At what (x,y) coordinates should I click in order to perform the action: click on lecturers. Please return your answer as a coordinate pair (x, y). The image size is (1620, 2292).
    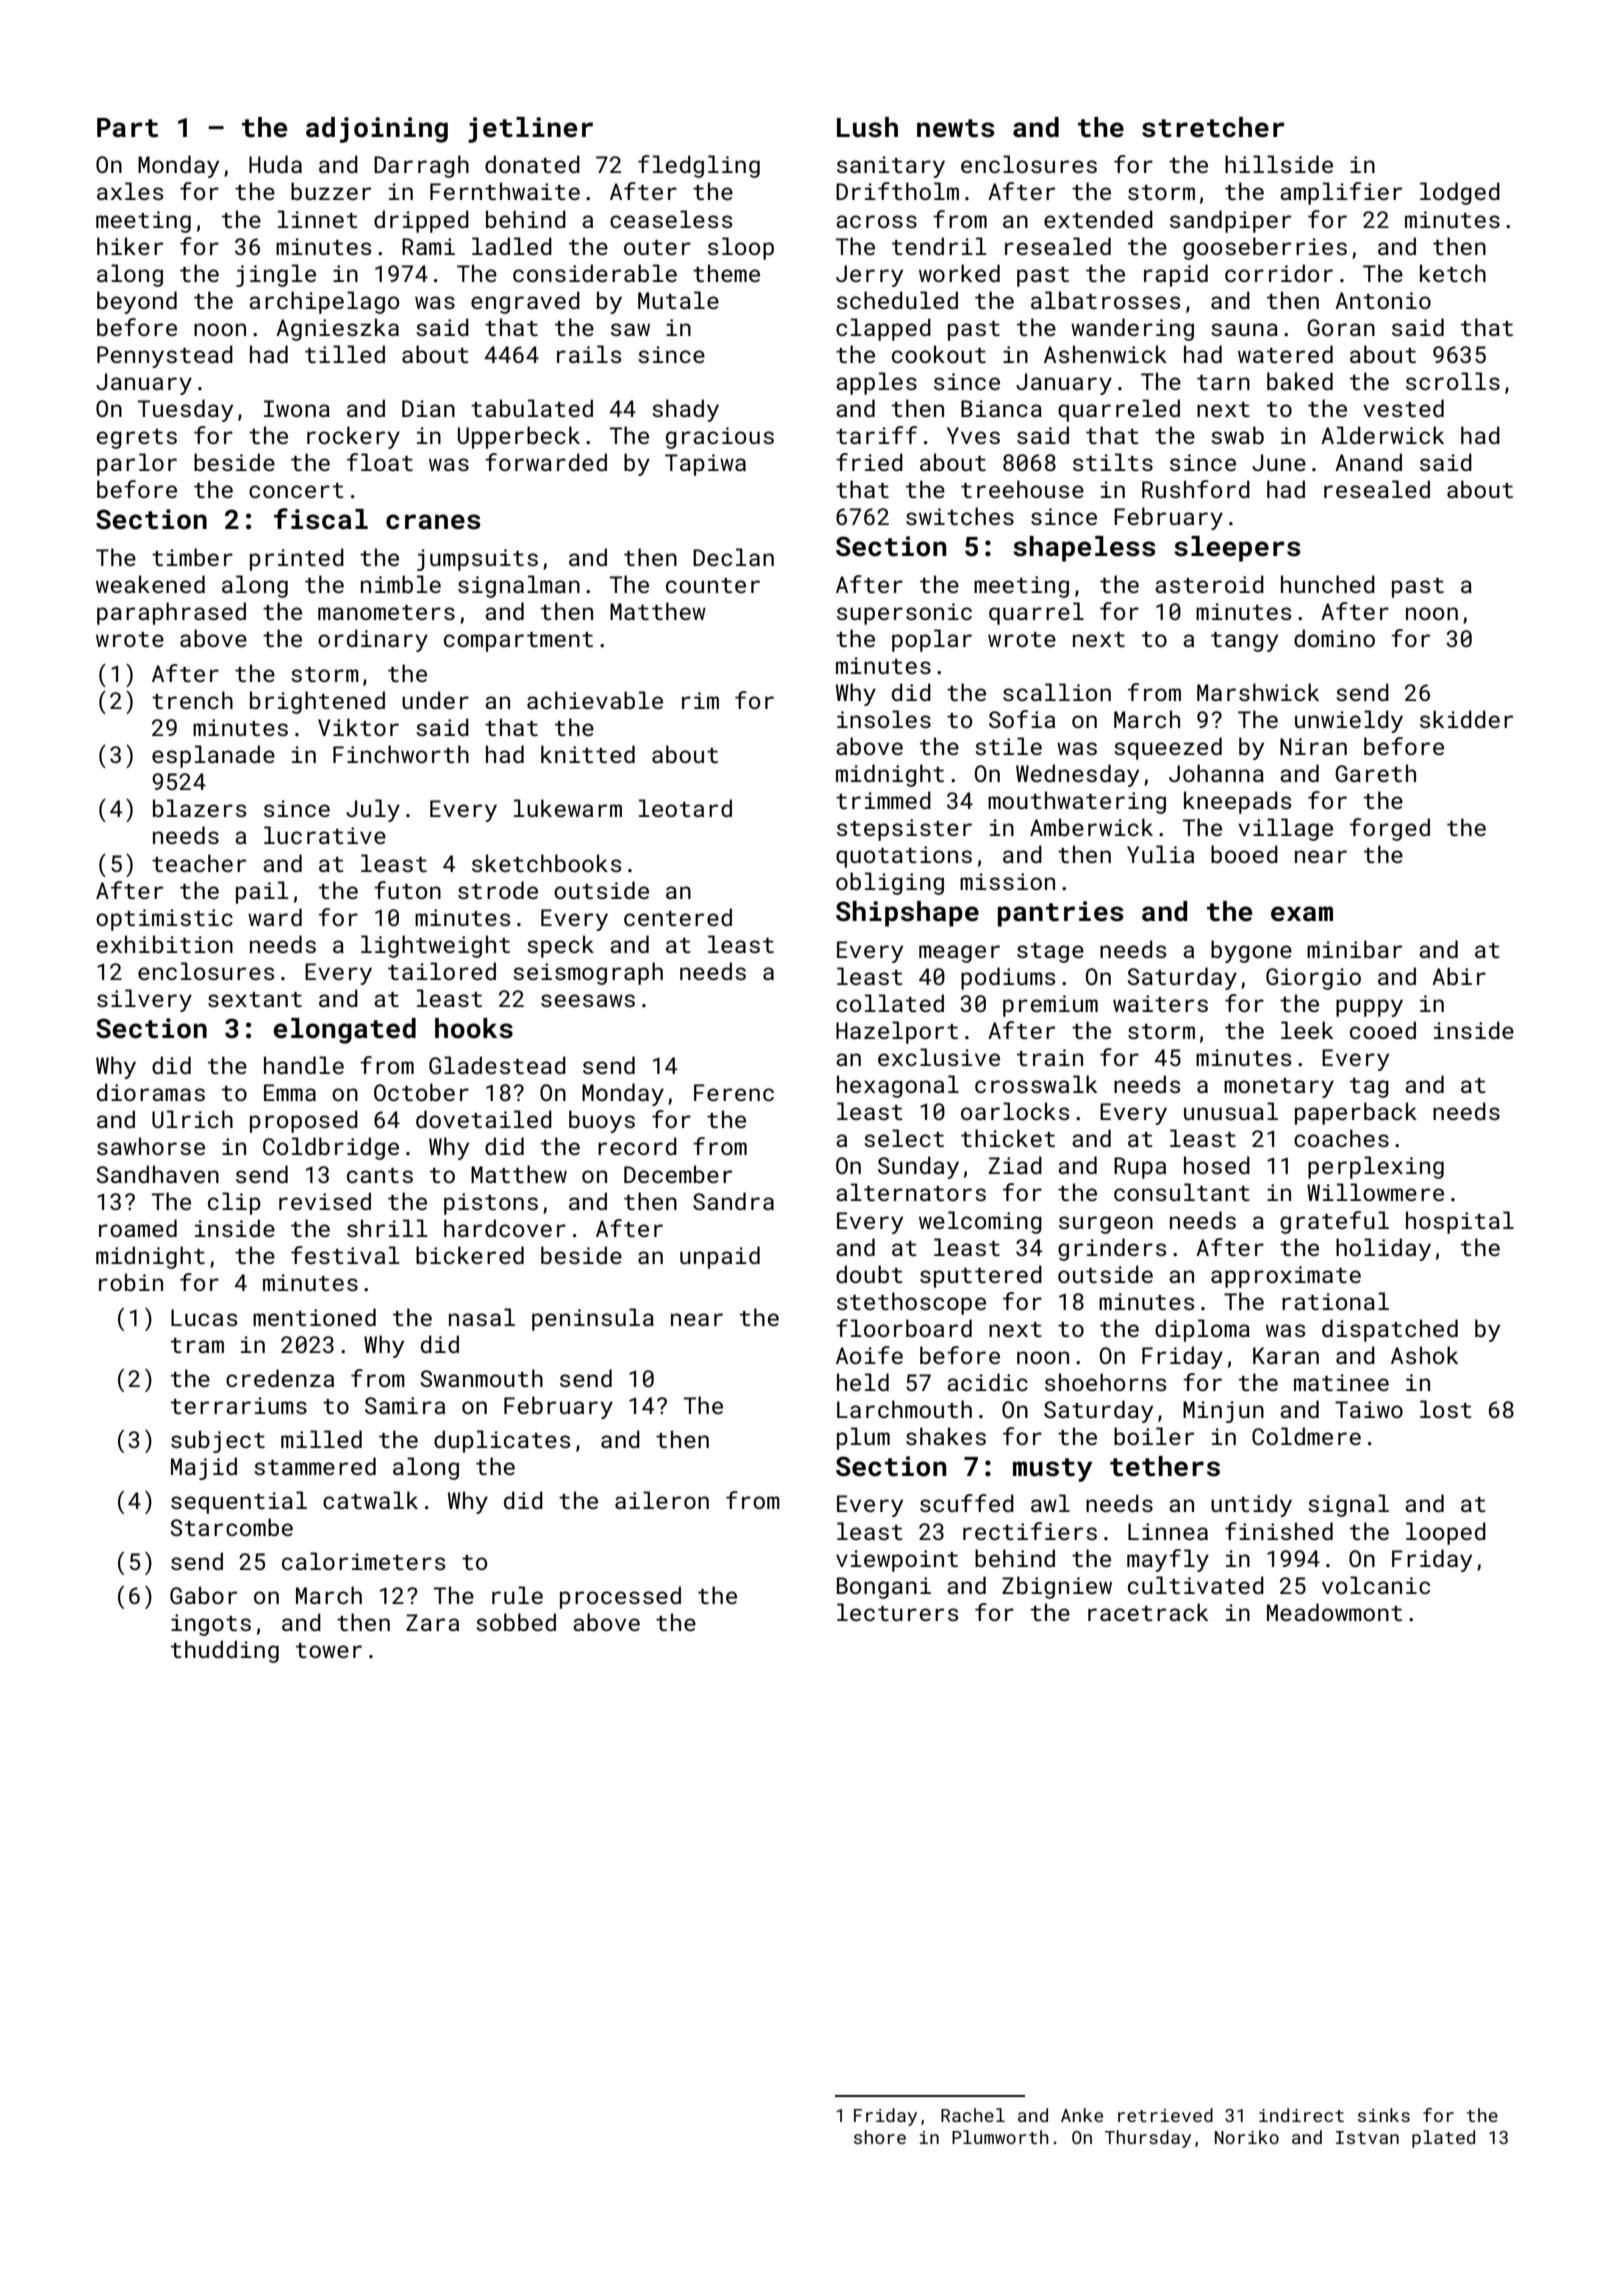
    Looking at the image, I should click on (897, 1612).
